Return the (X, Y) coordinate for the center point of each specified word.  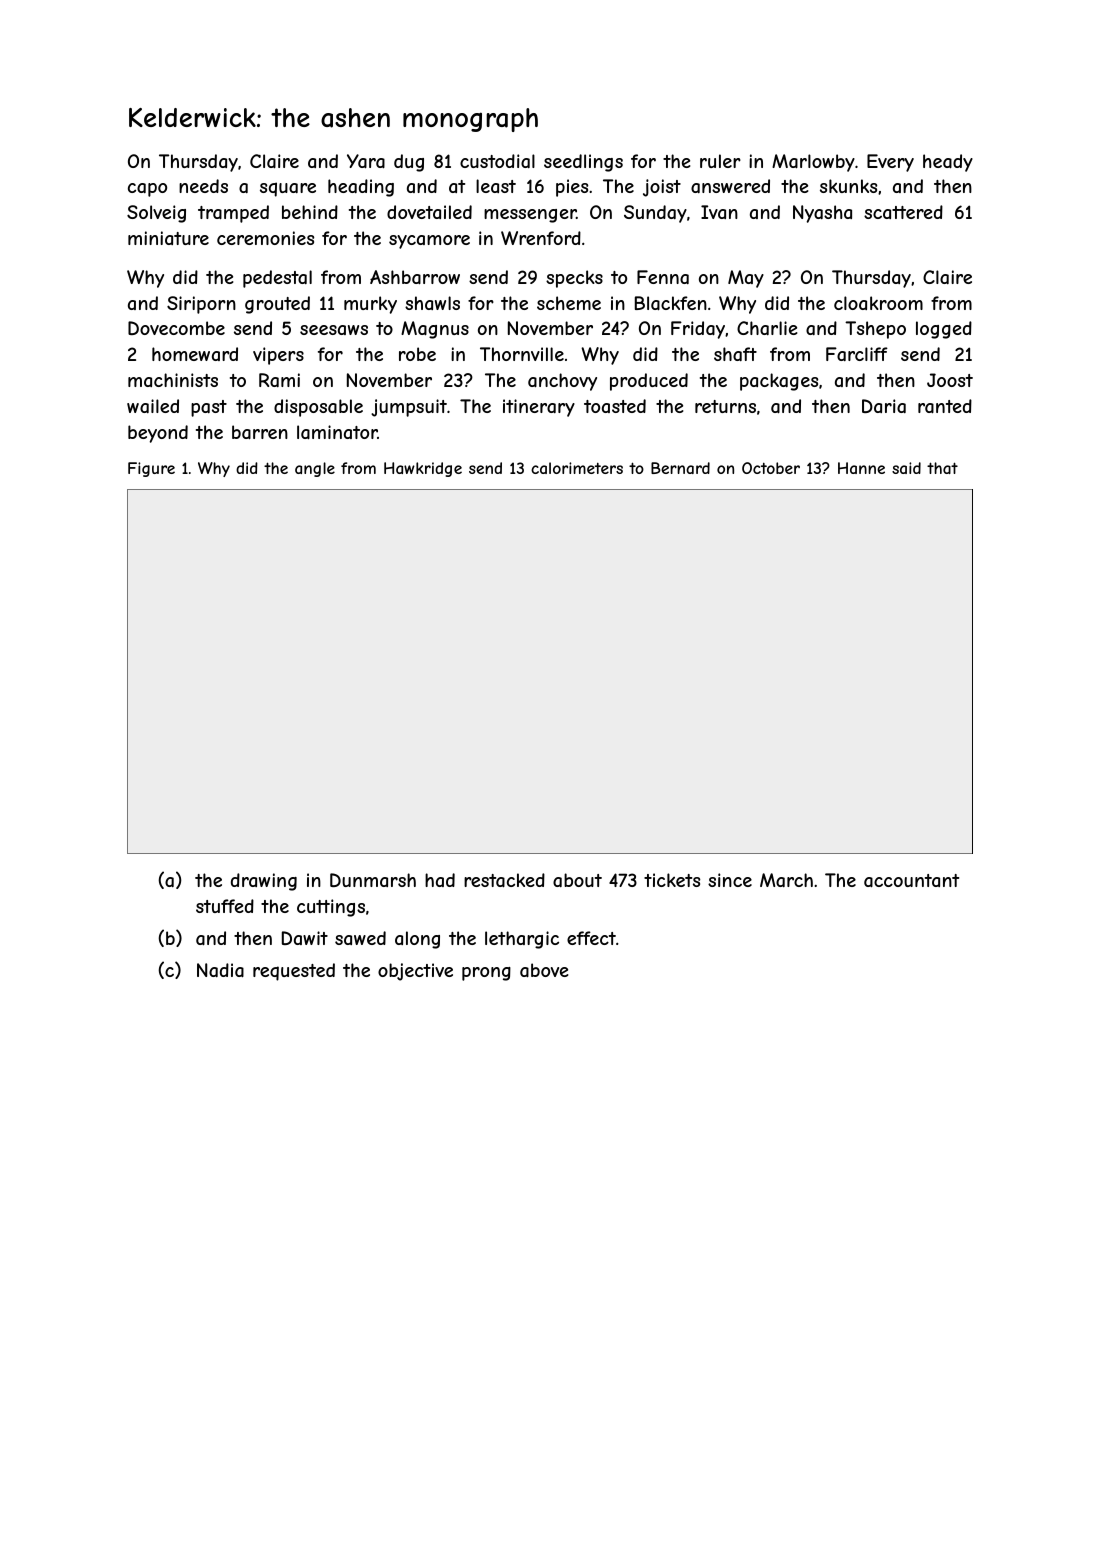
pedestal (277, 279)
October (771, 468)
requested (294, 972)
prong (486, 974)
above (544, 970)
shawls (432, 303)
